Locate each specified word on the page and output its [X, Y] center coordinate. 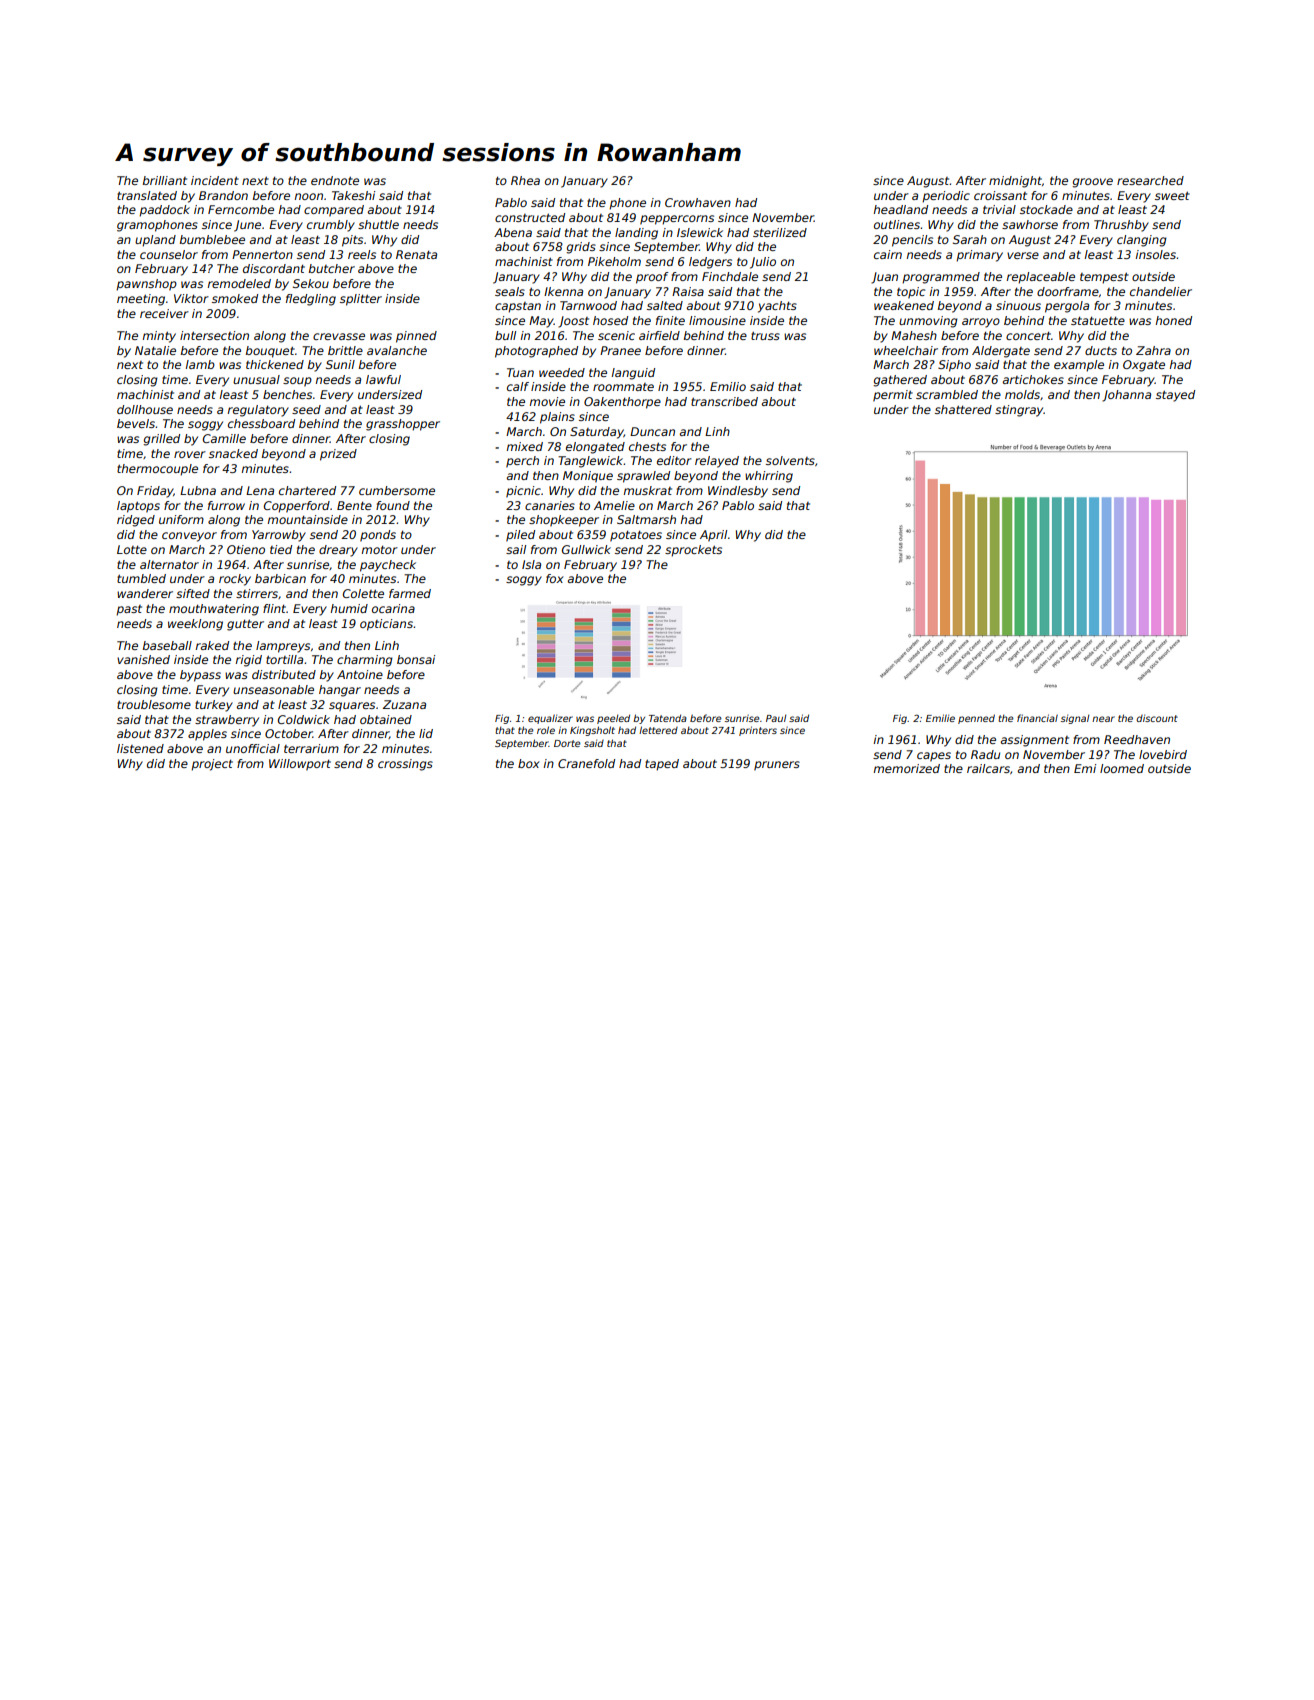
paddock [164, 211]
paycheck [388, 566]
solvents [790, 460]
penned [976, 719]
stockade [1046, 209]
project [212, 765]
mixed [525, 446]
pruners [777, 766]
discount [1157, 718]
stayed [1175, 396]
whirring [769, 477]
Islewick [700, 232]
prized [338, 455]
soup [297, 382]
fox [555, 578]
